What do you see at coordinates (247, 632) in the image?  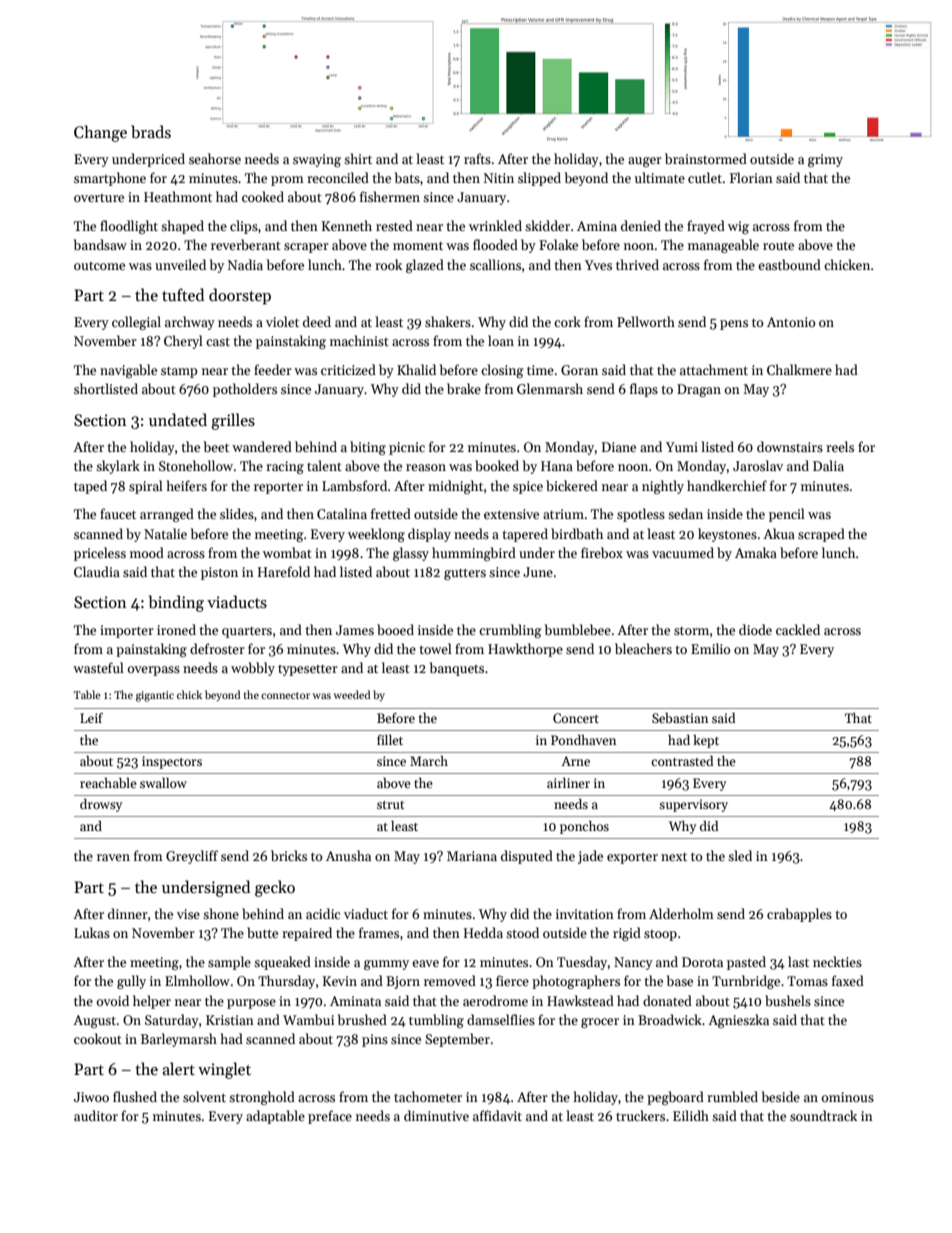 I see `quarters` at bounding box center [247, 632].
